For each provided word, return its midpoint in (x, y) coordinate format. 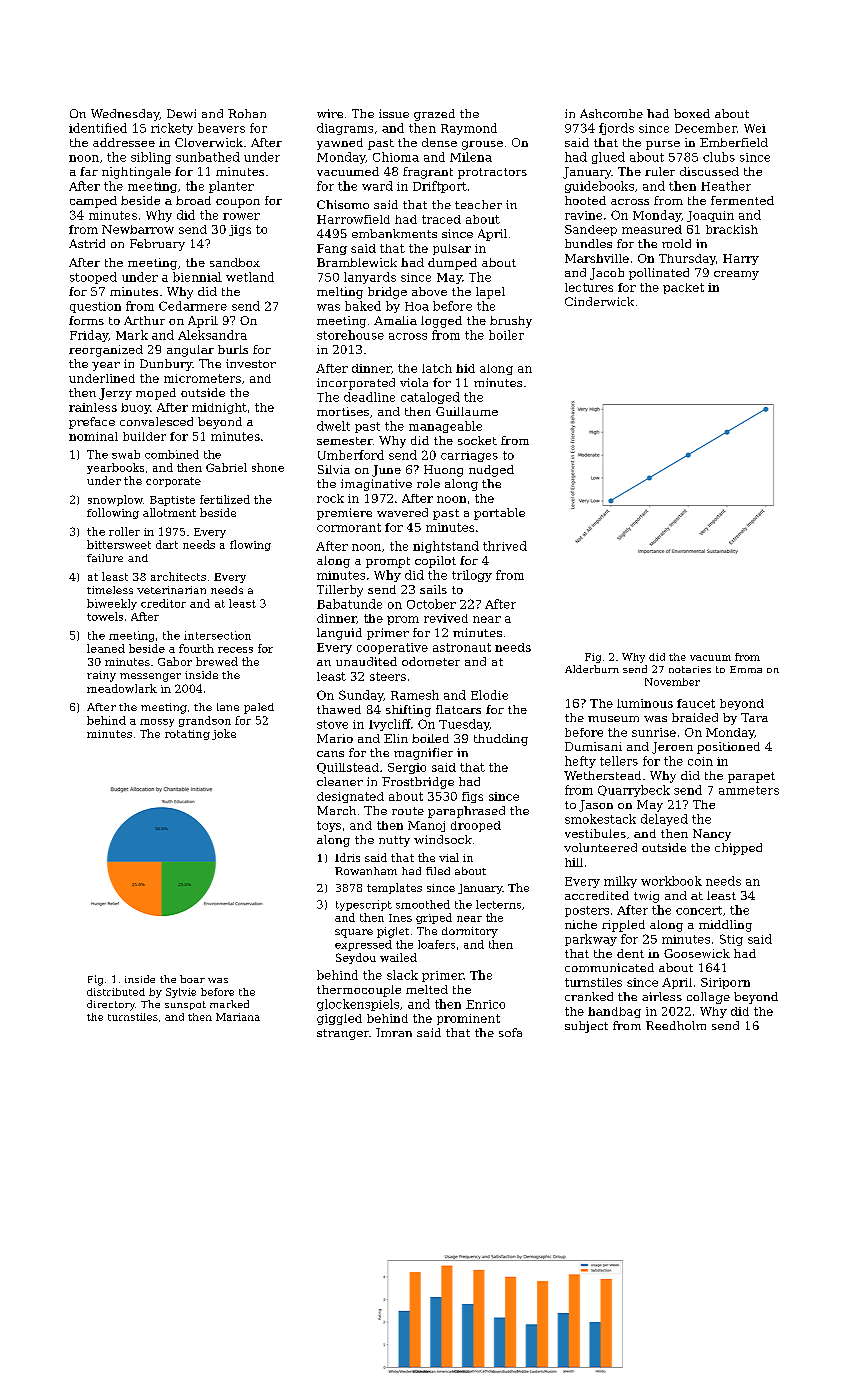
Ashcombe (611, 113)
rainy (101, 676)
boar (192, 979)
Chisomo (343, 204)
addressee (124, 142)
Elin (396, 738)
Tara (754, 717)
